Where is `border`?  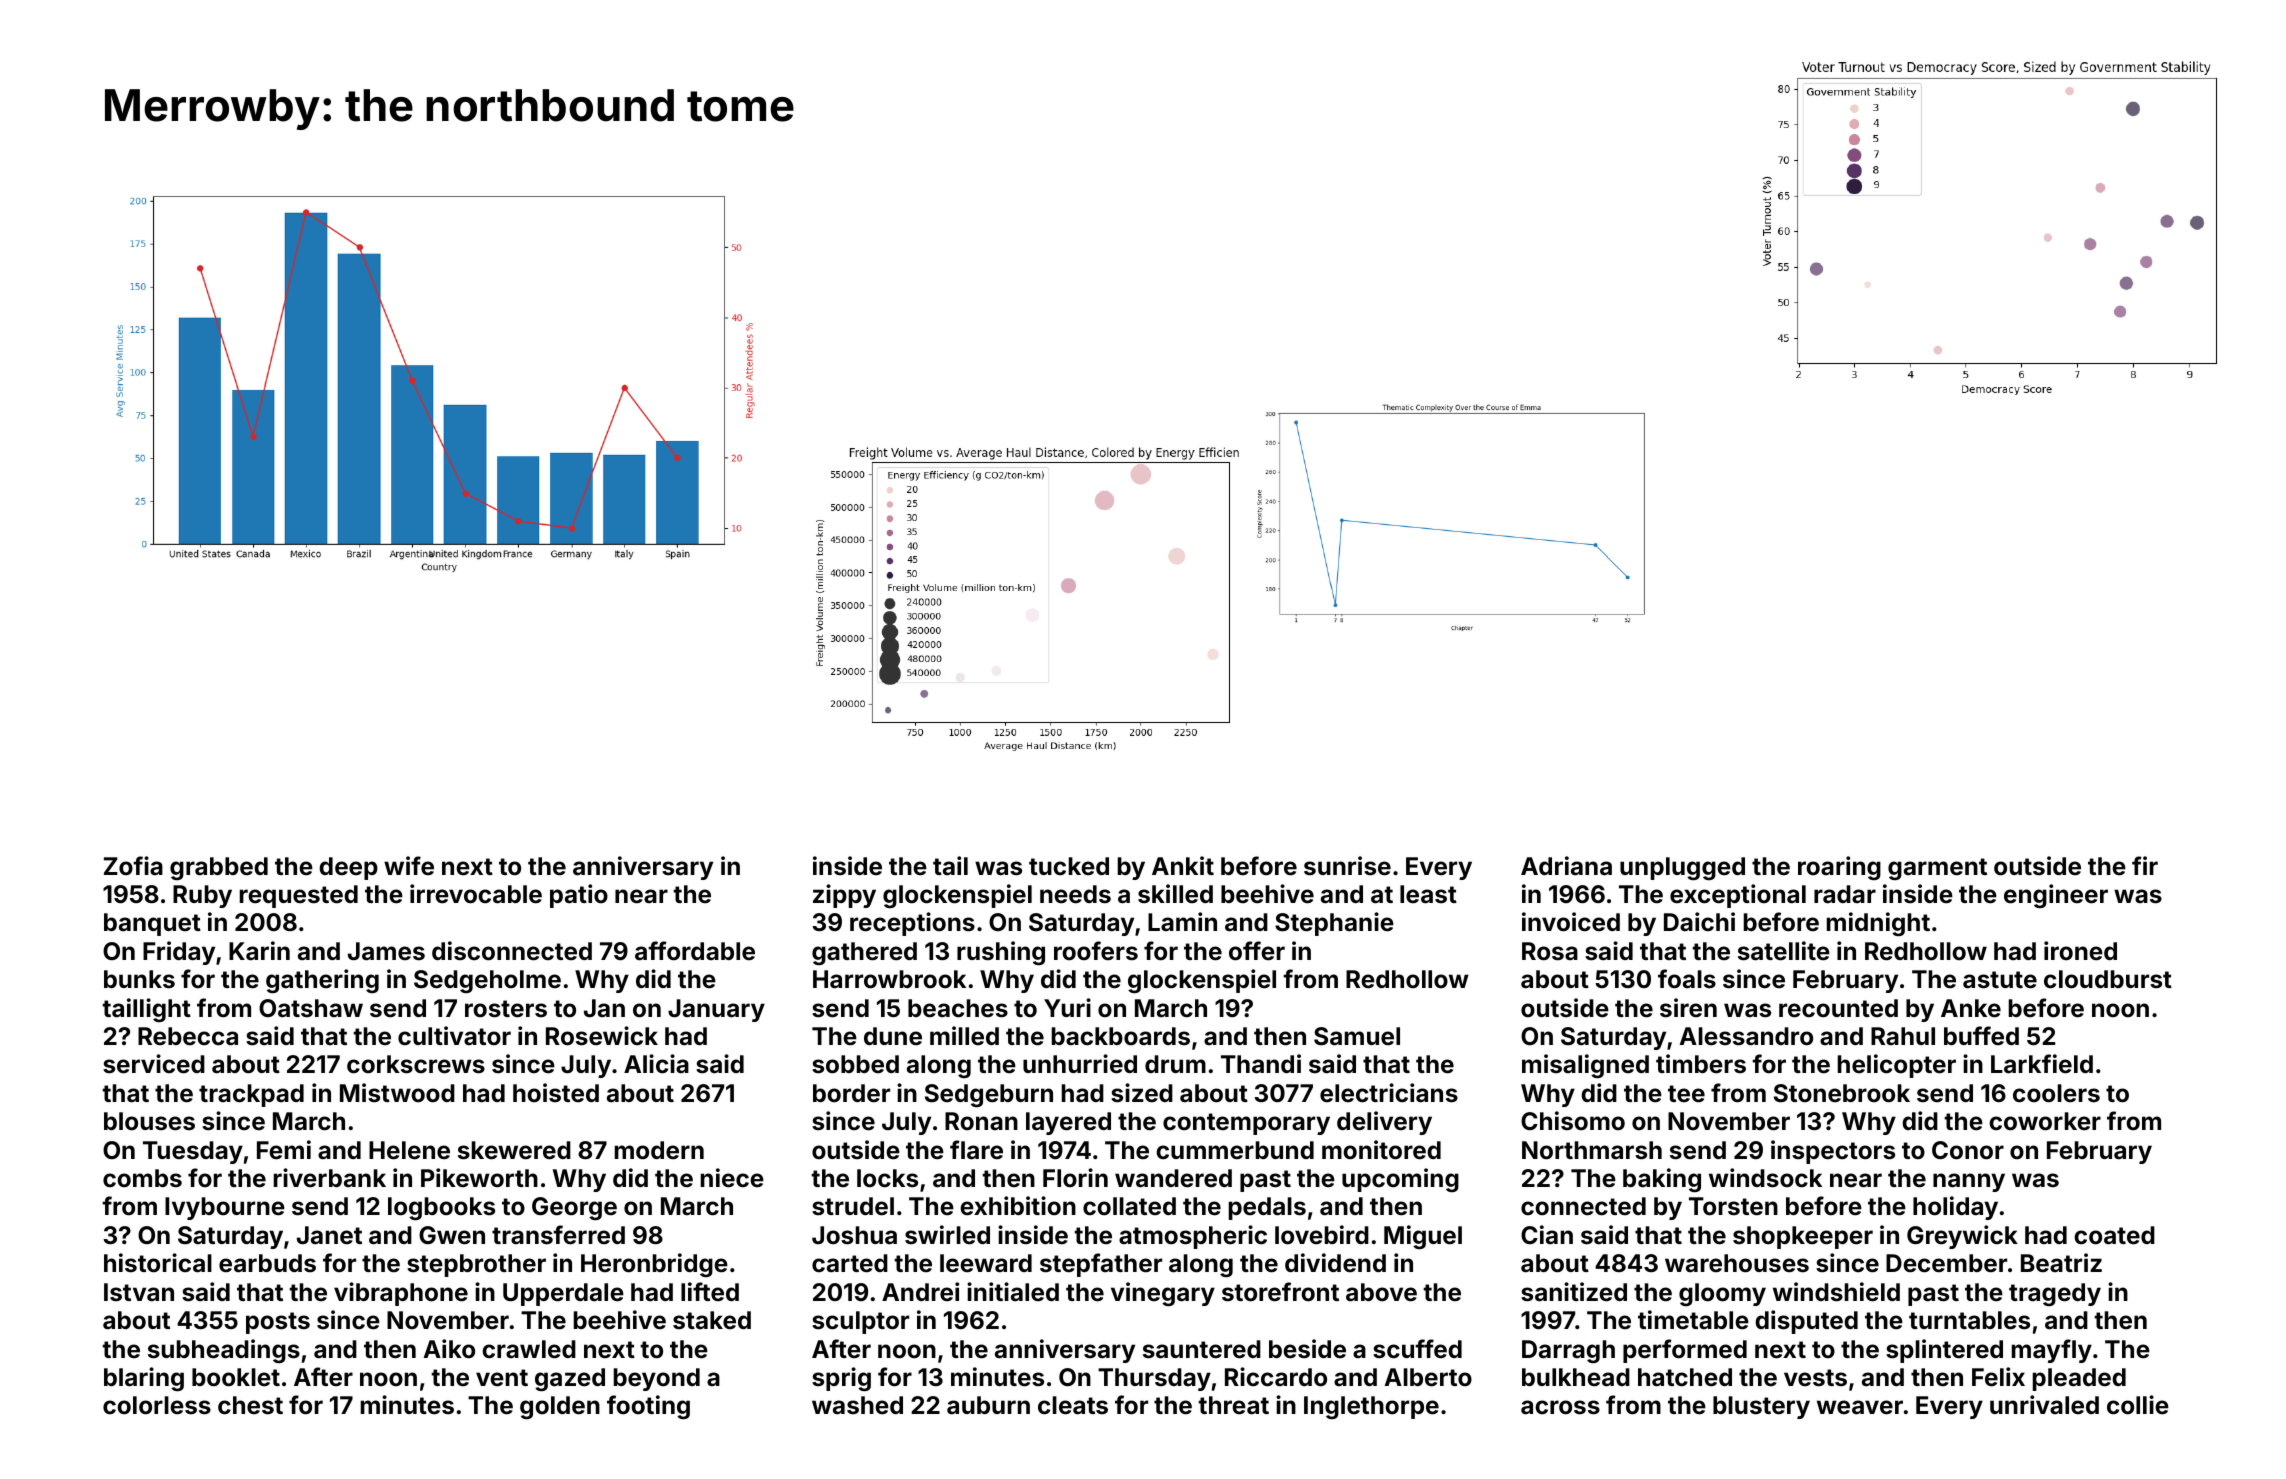 border is located at coordinates (851, 1093).
